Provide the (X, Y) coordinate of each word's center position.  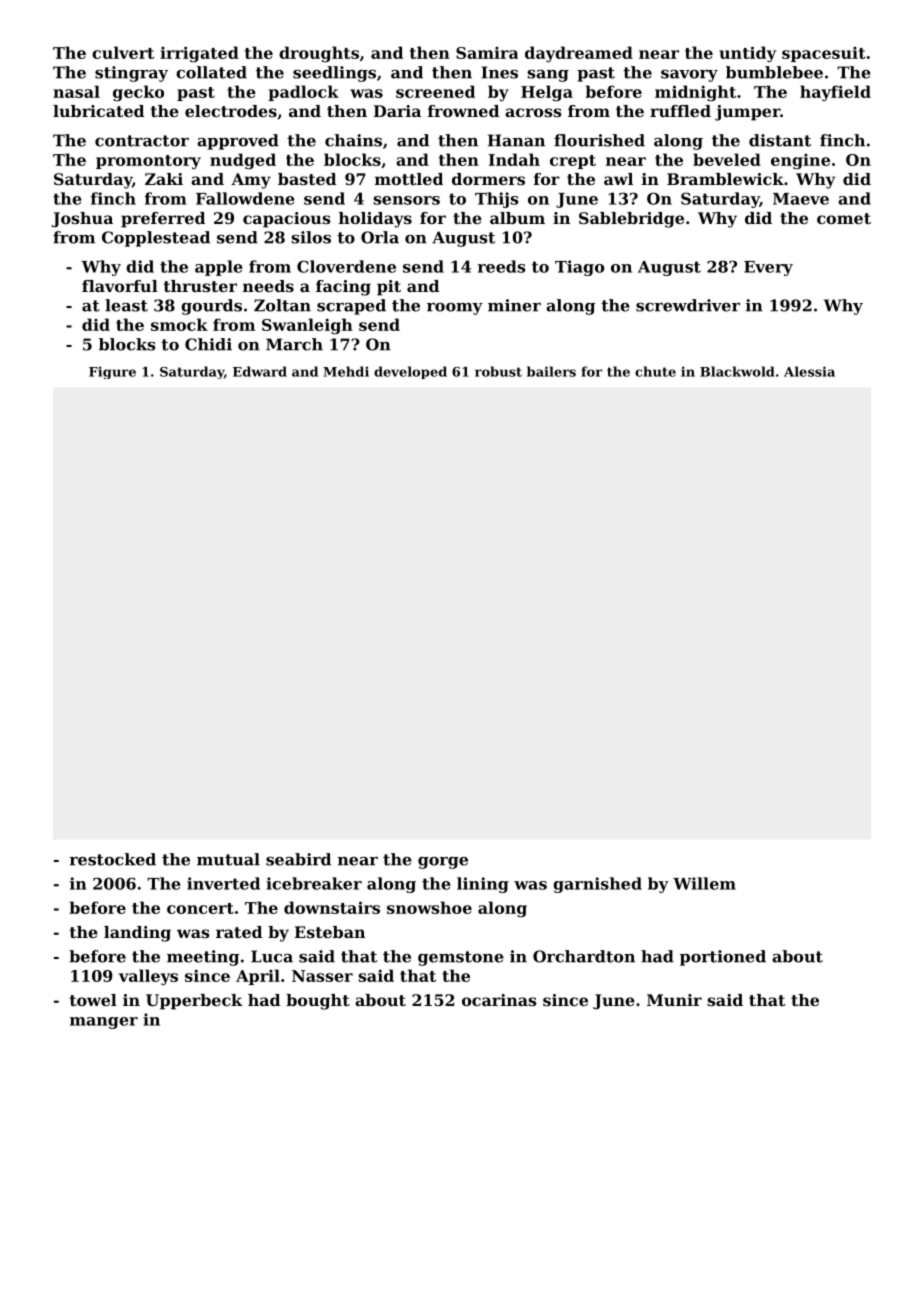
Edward (260, 371)
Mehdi (346, 371)
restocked (112, 859)
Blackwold (737, 371)
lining (483, 885)
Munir (674, 1000)
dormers (488, 179)
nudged (243, 161)
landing (137, 934)
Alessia (809, 371)
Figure (112, 372)
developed (410, 372)
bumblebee (774, 72)
